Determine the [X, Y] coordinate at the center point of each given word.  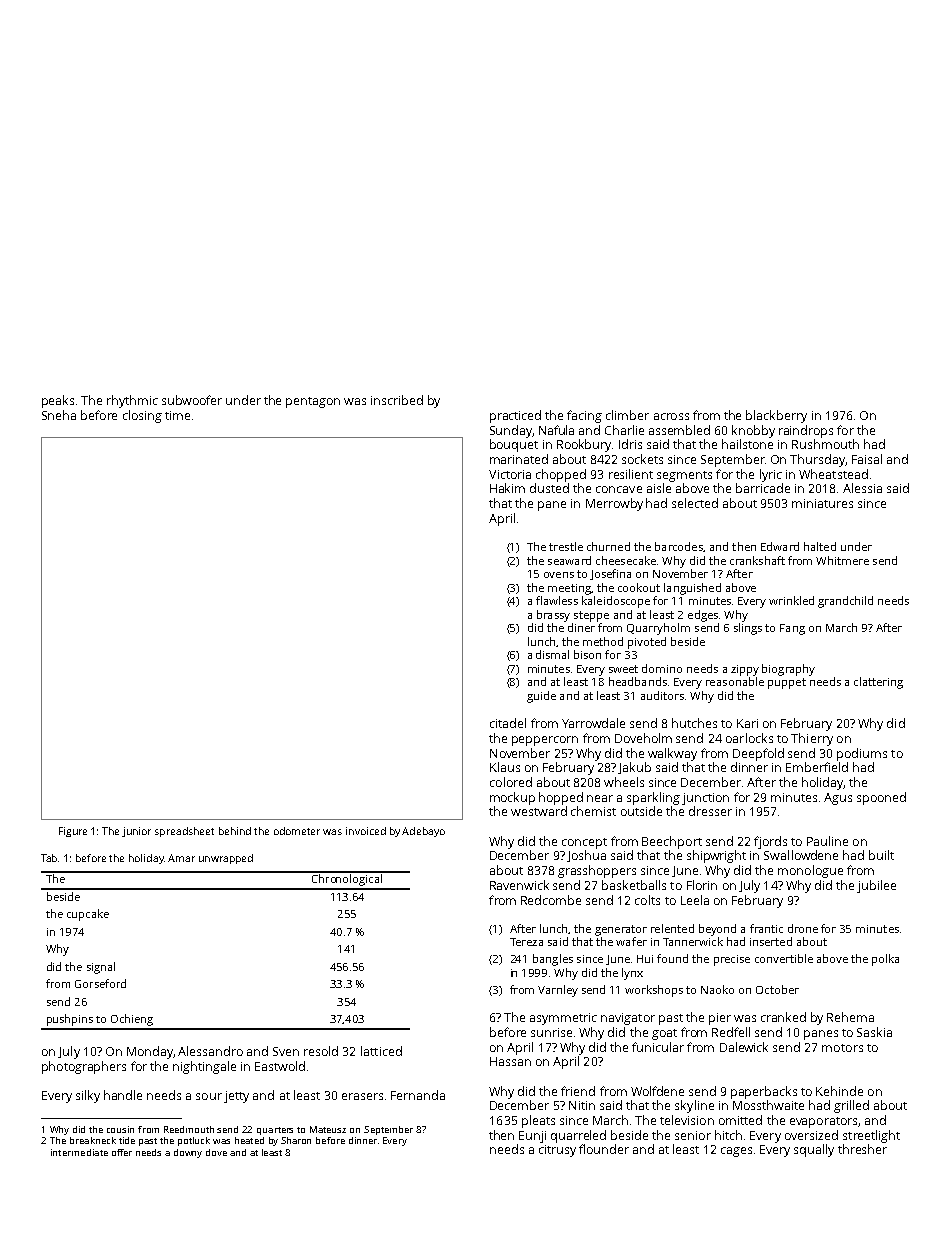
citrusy [557, 1151]
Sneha [59, 415]
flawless [557, 600]
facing [584, 416]
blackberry [776, 416]
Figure [73, 832]
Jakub [634, 768]
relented [672, 928]
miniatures [822, 503]
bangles [553, 960]
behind [235, 831]
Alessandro [210, 1051]
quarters [275, 1131]
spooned [881, 798]
